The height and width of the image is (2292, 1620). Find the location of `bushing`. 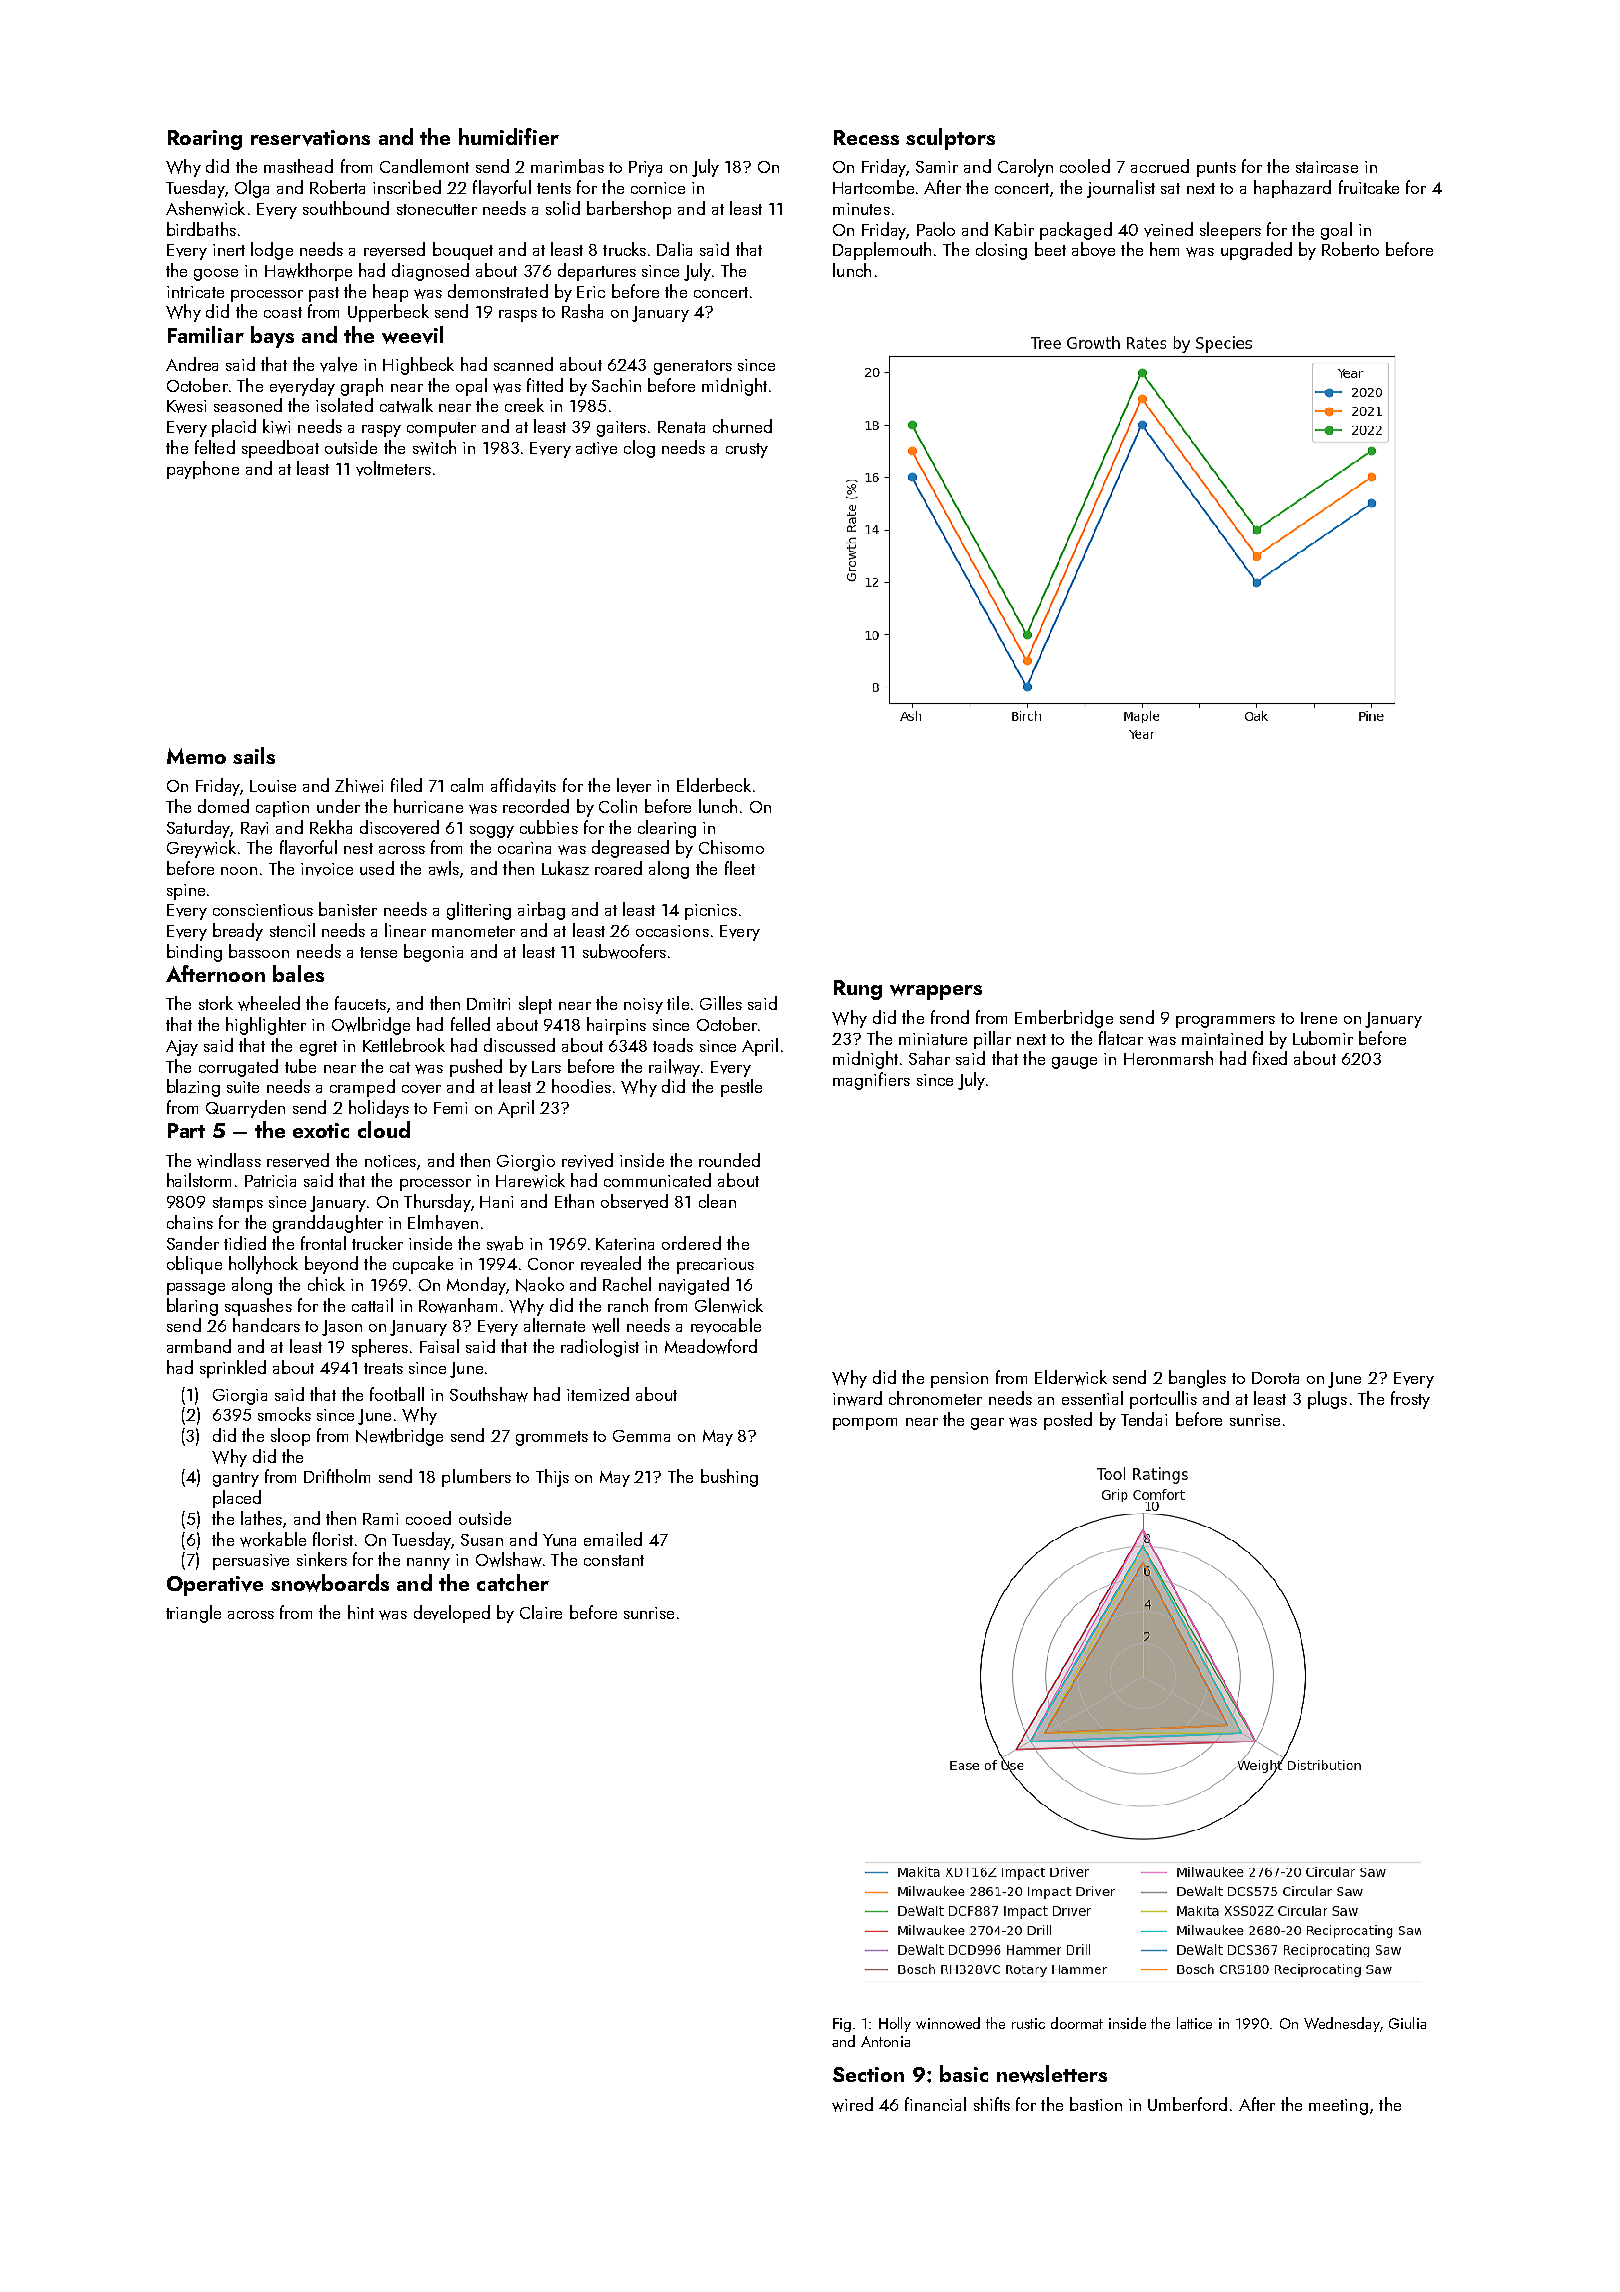

bushing is located at coordinates (729, 1478).
